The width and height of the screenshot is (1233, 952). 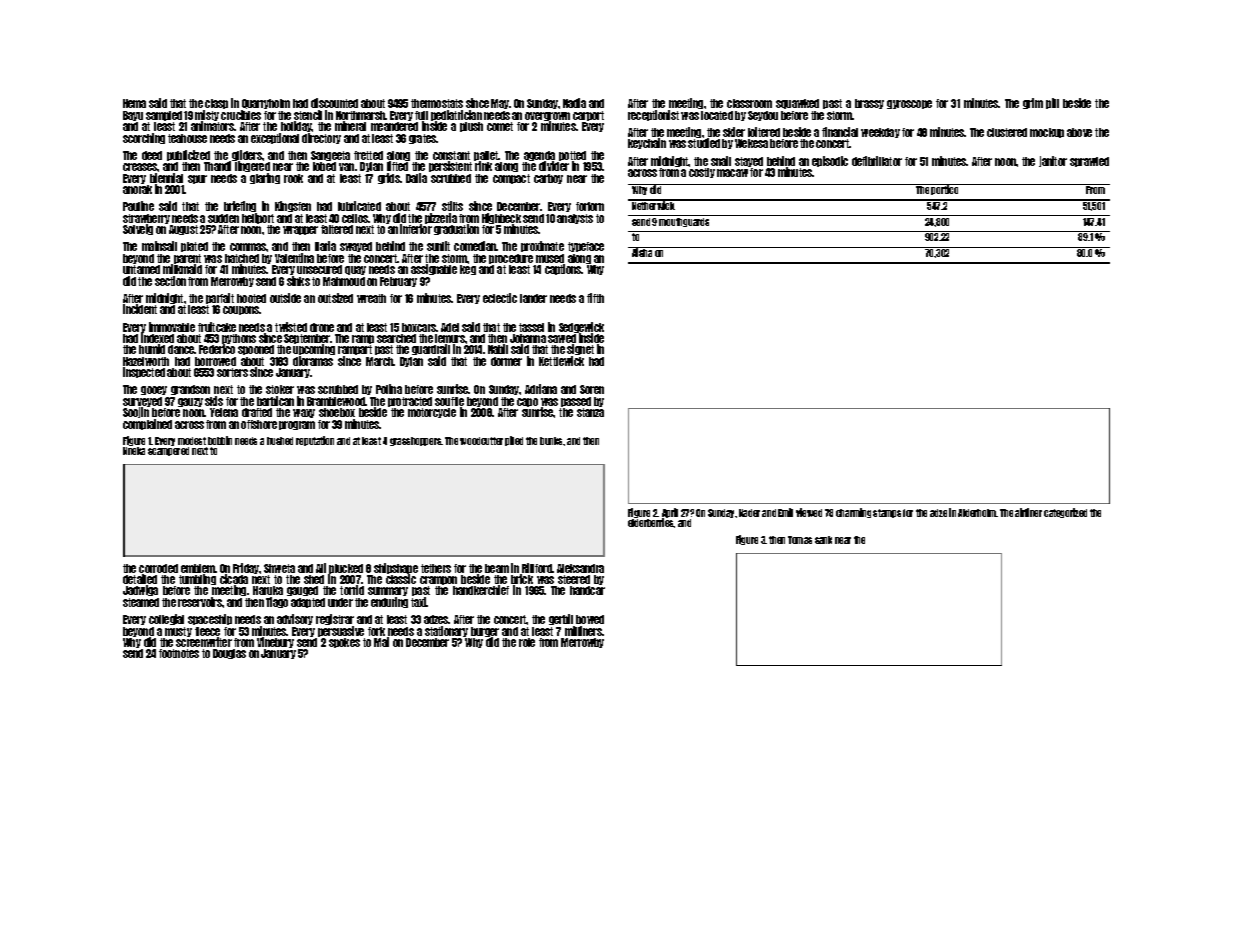 What do you see at coordinates (179, 653) in the screenshot?
I see `footnotes` at bounding box center [179, 653].
